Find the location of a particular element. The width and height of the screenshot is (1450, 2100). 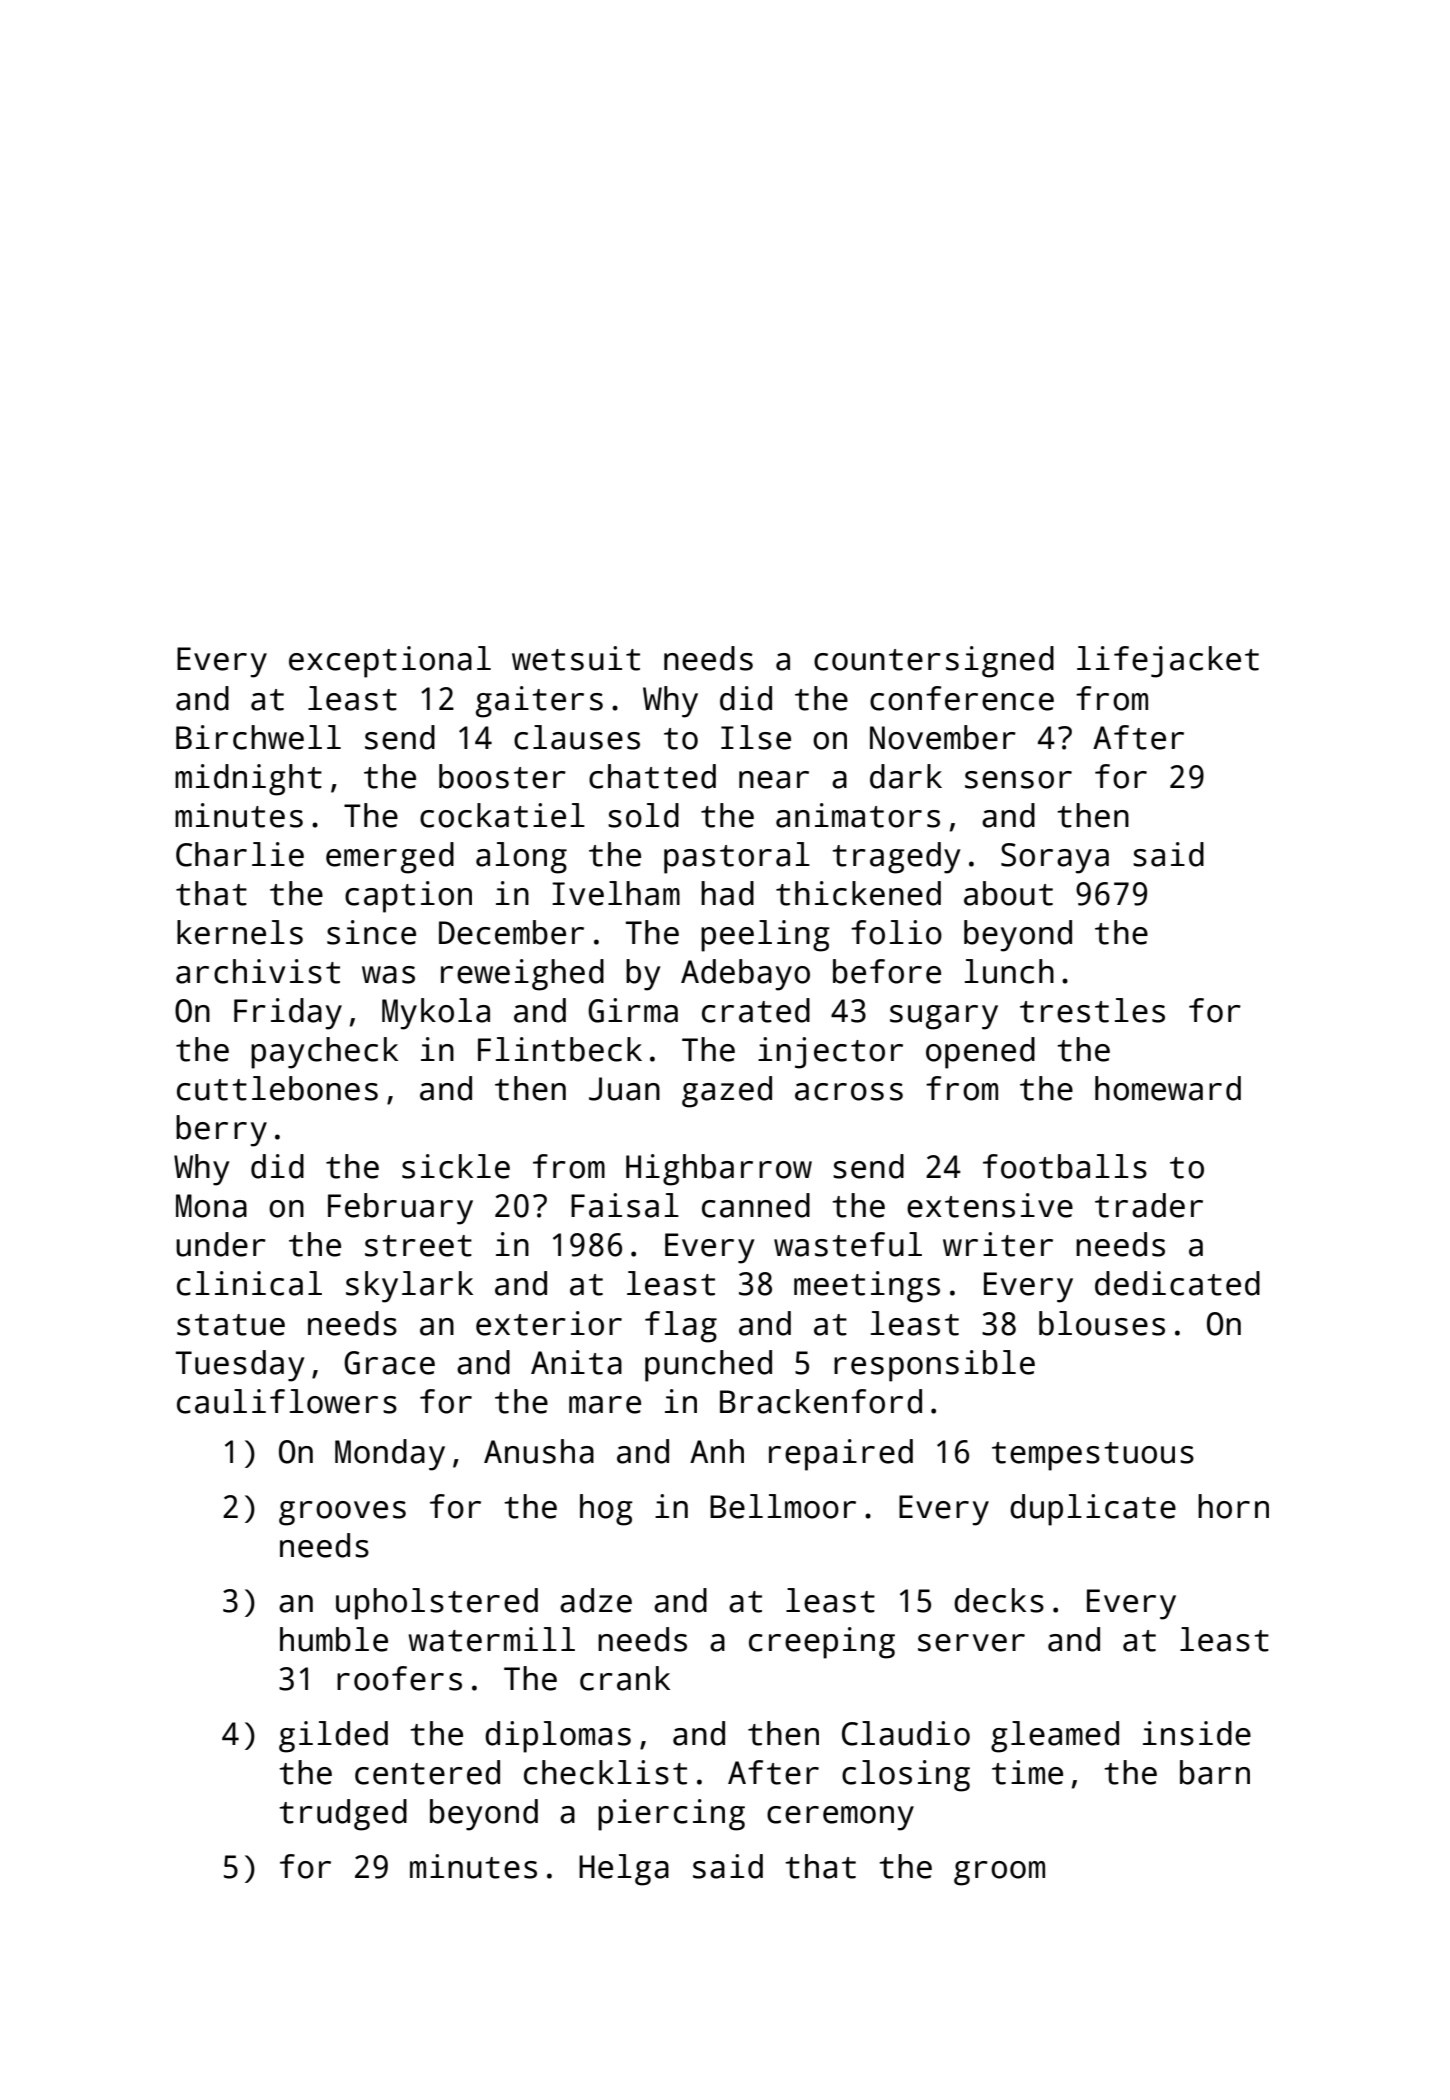

sensor is located at coordinates (1018, 780).
